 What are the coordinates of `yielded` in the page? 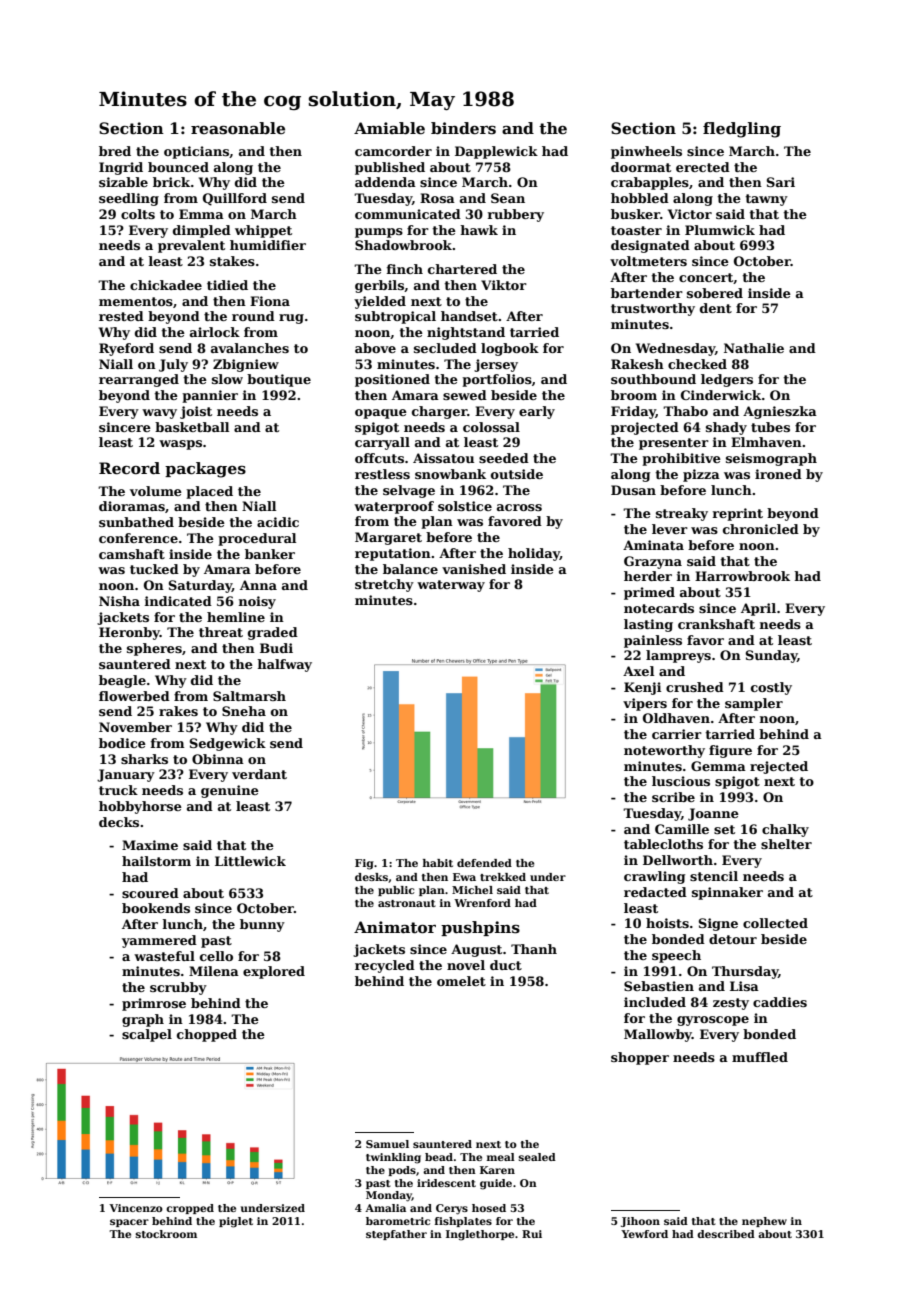 It's located at (380, 302).
